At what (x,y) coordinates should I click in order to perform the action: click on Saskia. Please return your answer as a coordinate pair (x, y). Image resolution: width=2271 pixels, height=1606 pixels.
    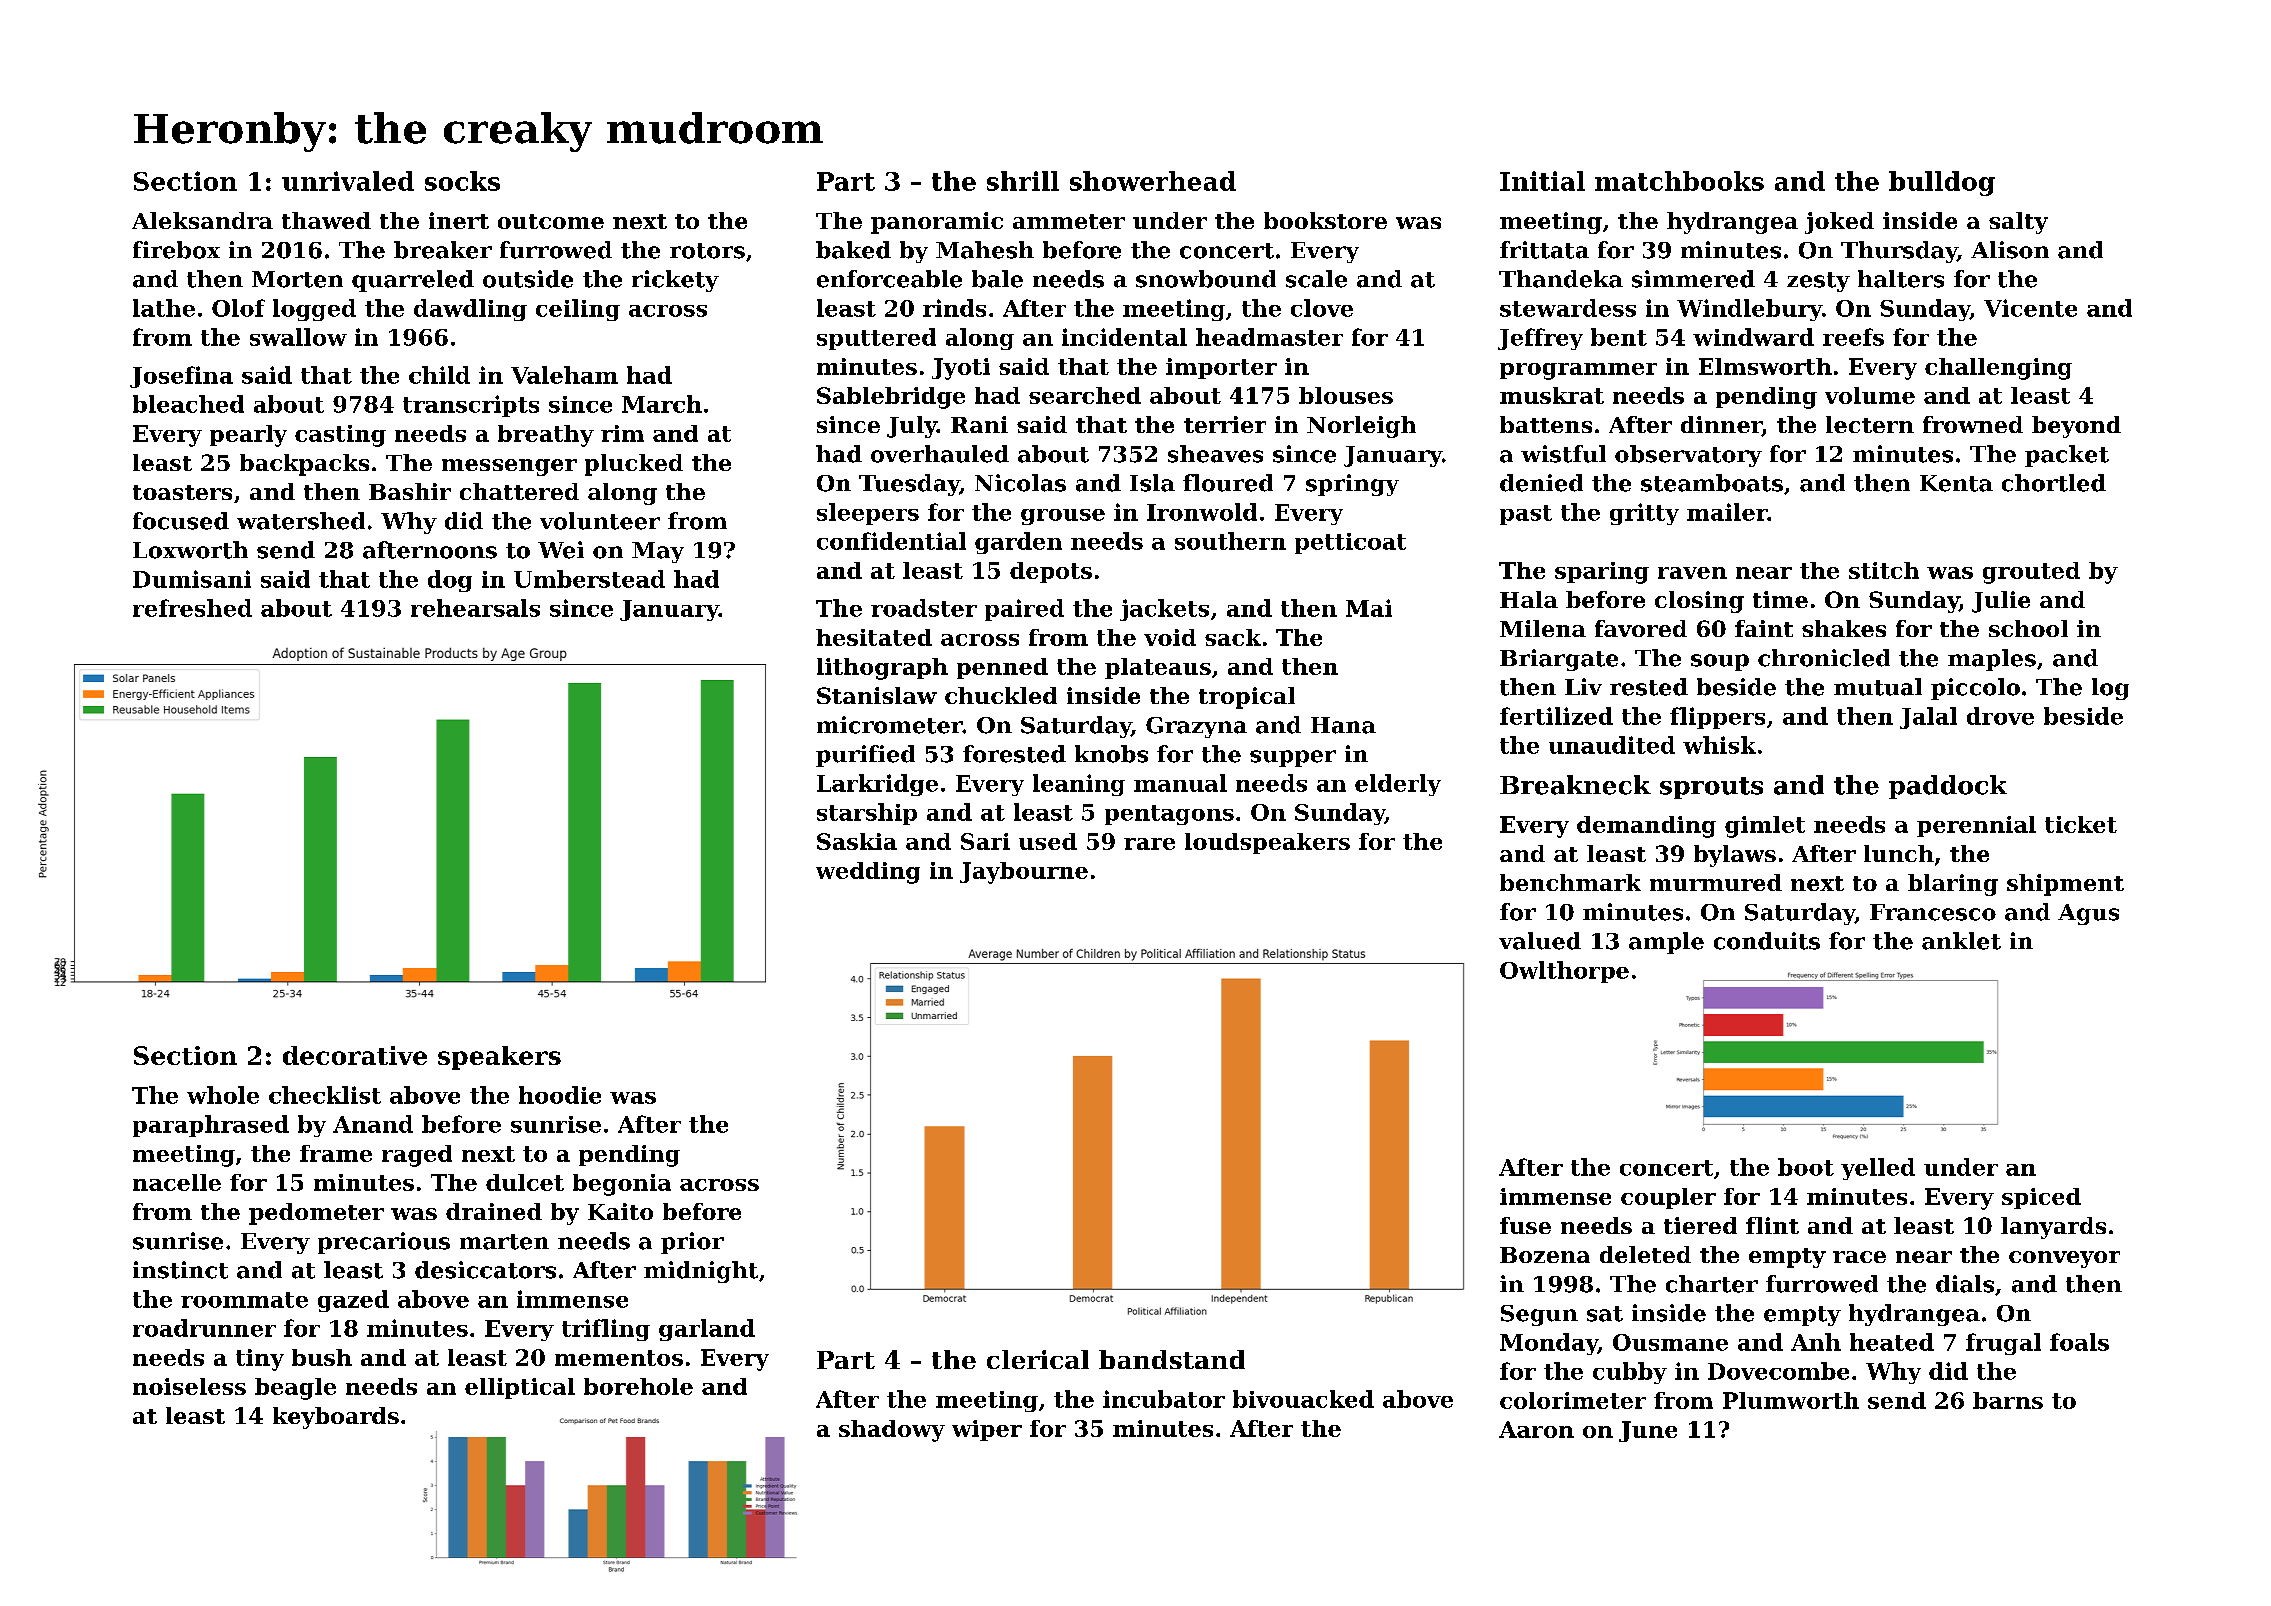
    Looking at the image, I should click on (857, 841).
